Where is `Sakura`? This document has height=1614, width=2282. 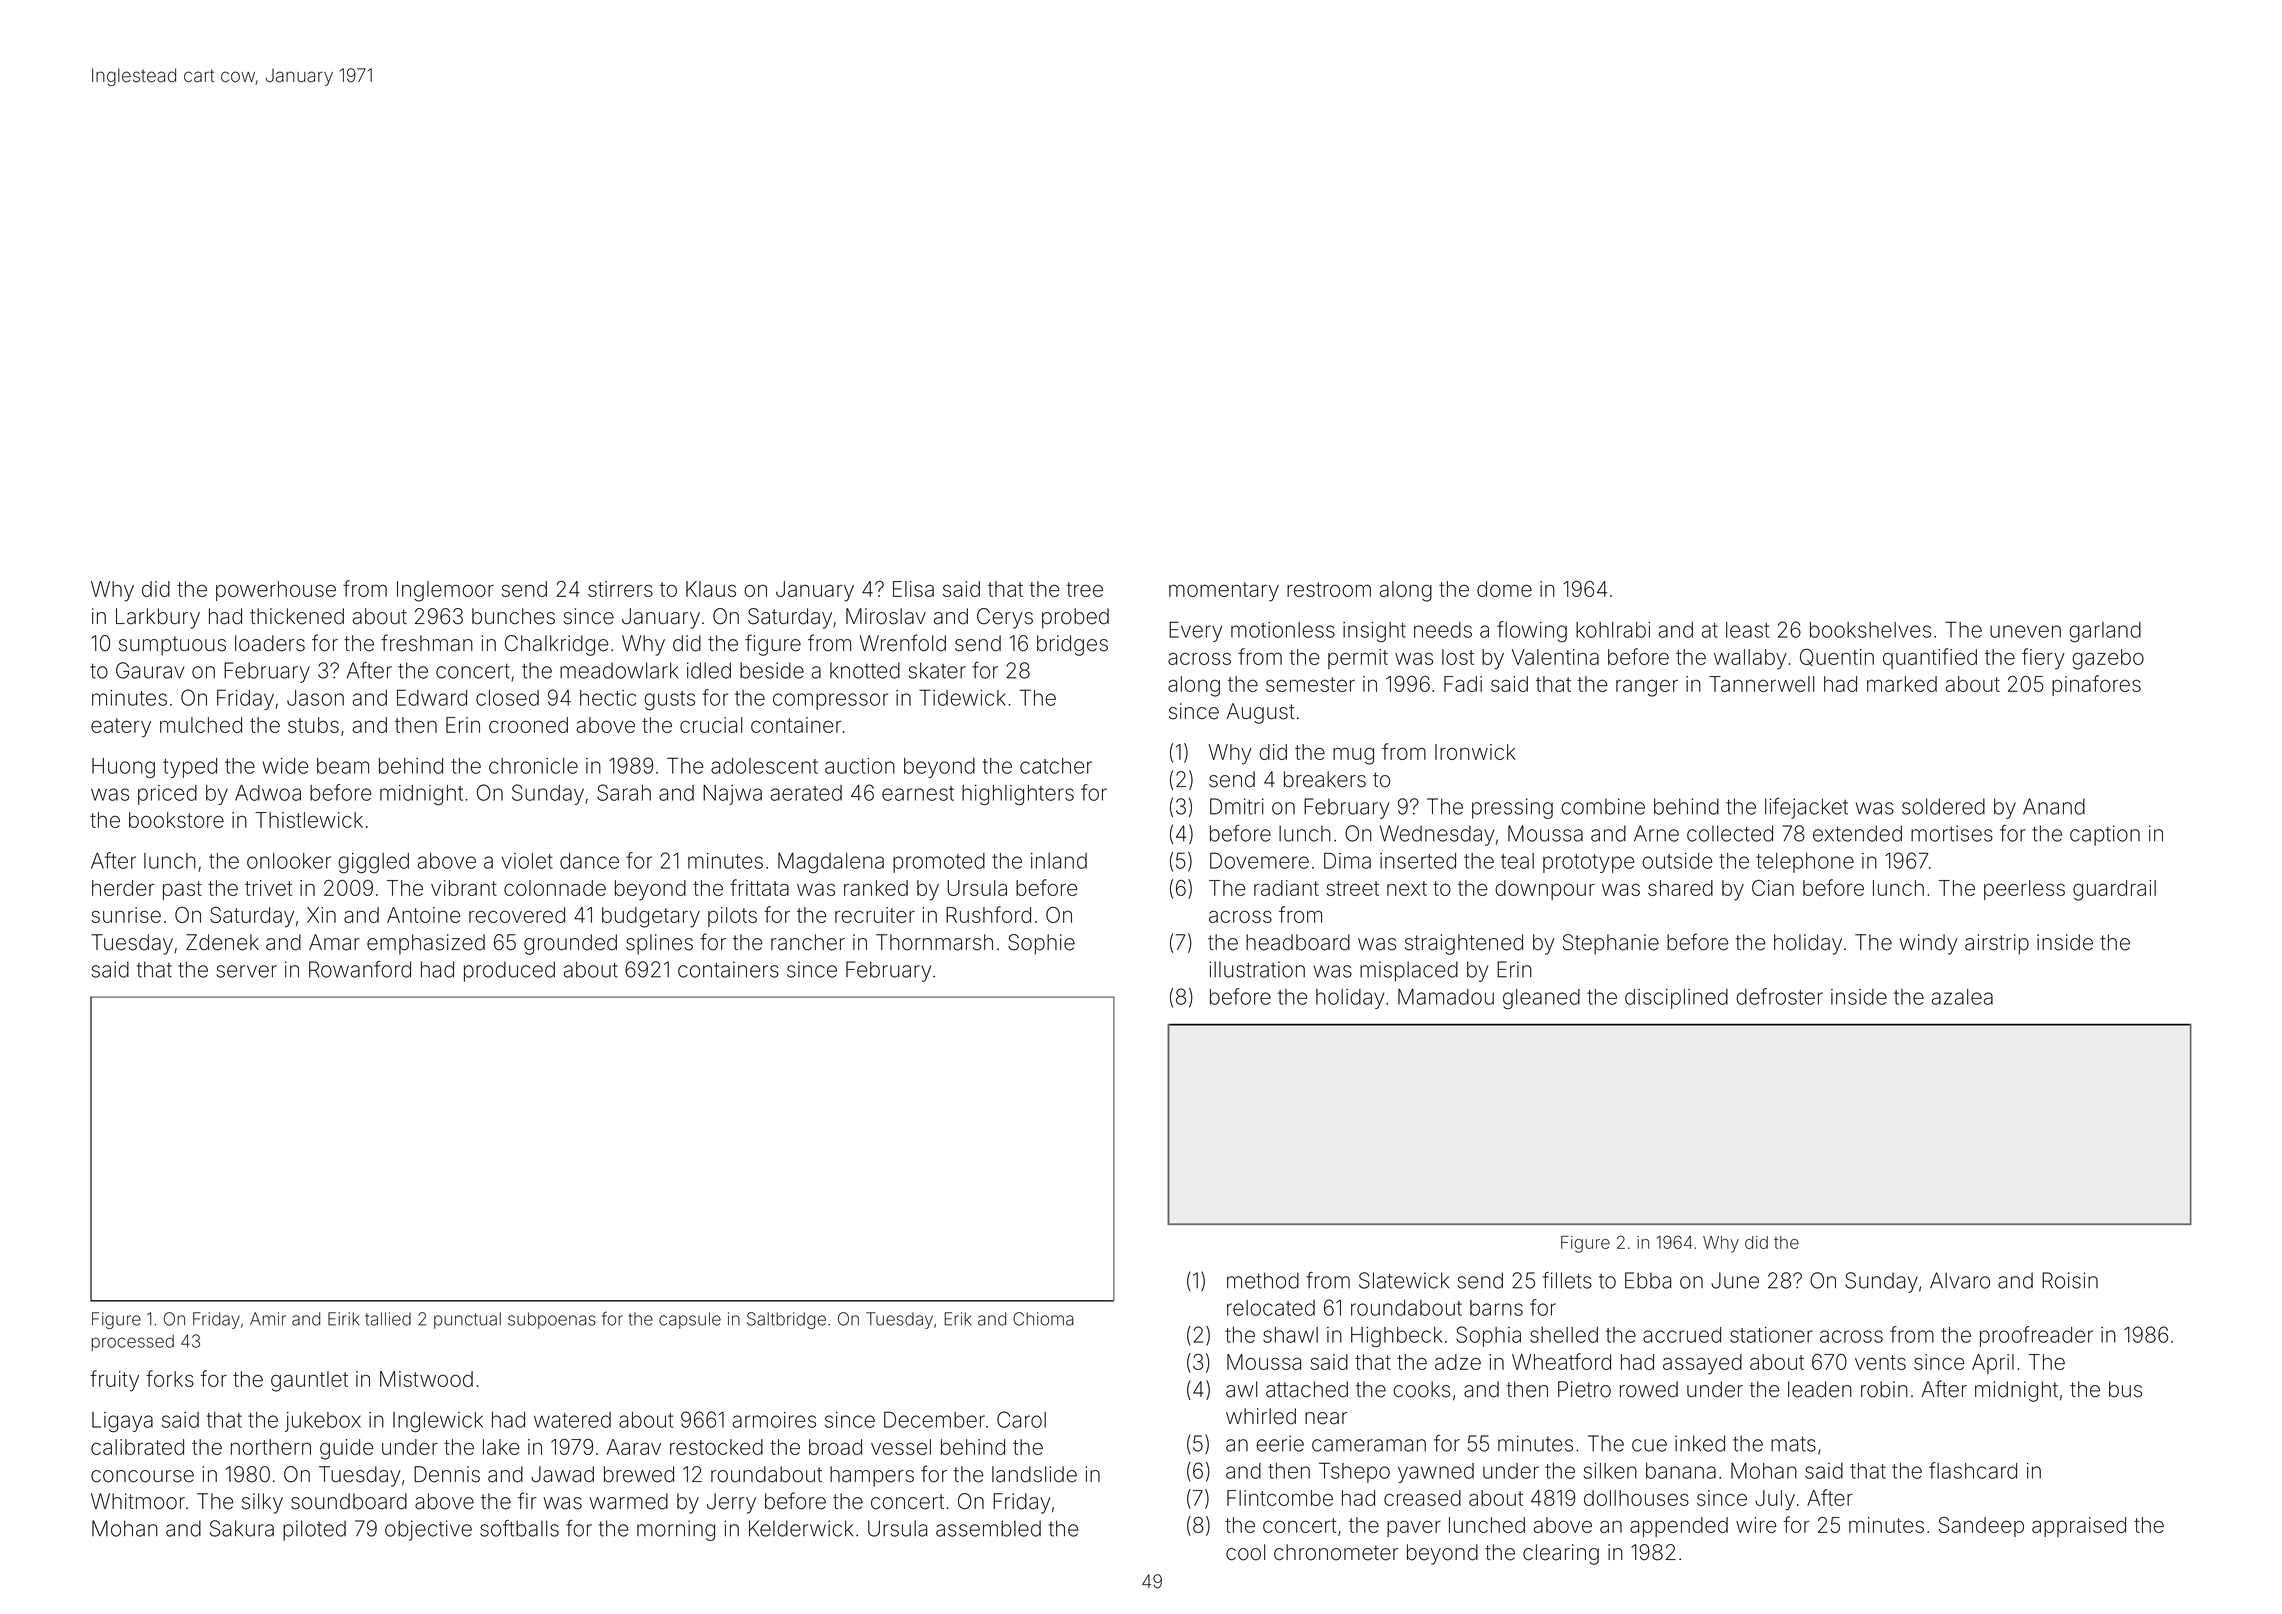 Sakura is located at coordinates (242, 1528).
